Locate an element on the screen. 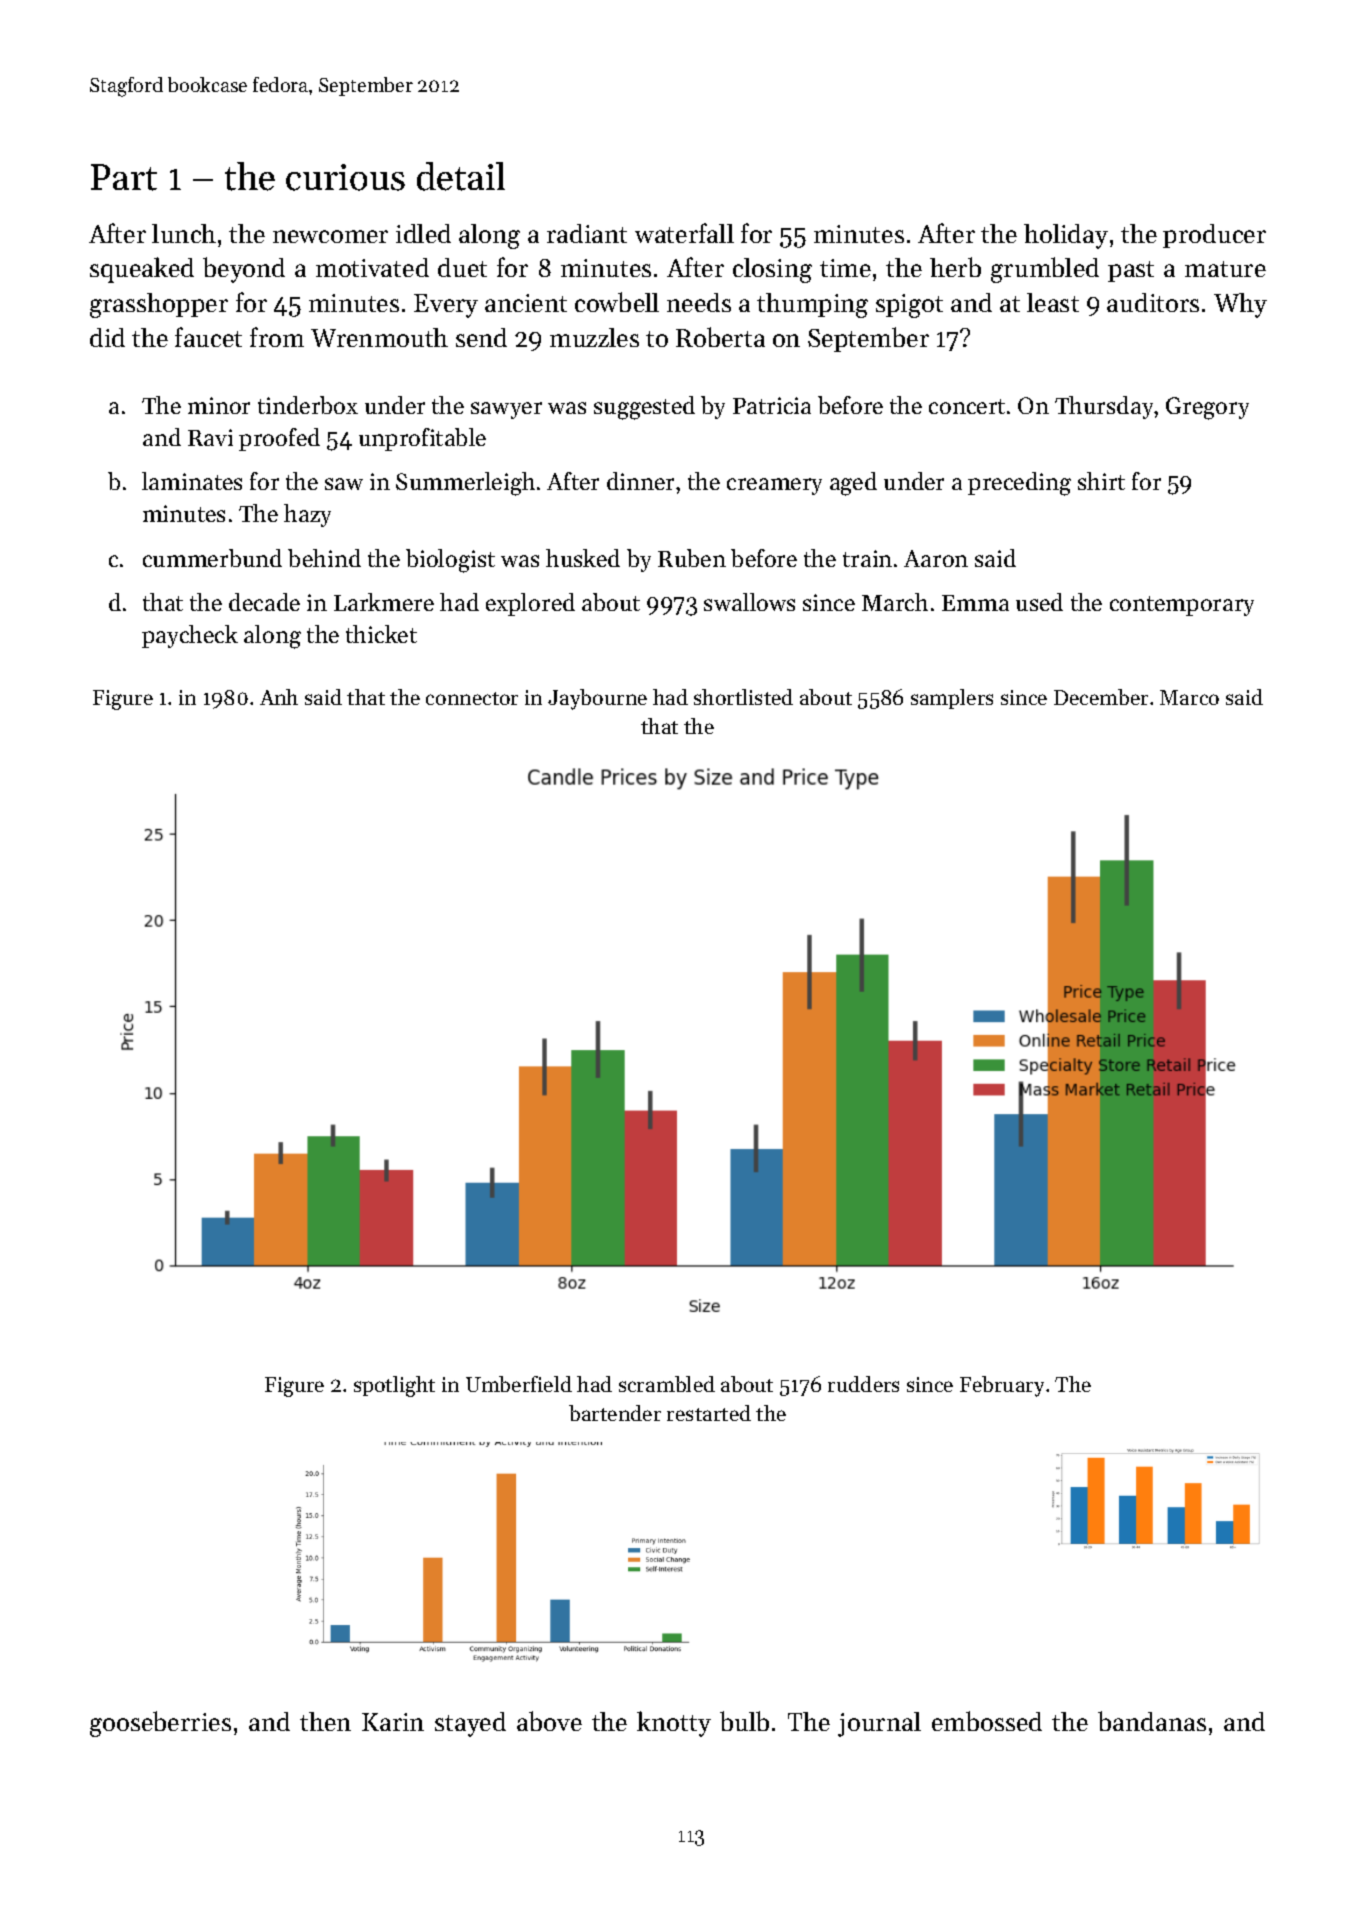 Image resolution: width=1356 pixels, height=1918 pixels. Patricia is located at coordinates (772, 405).
